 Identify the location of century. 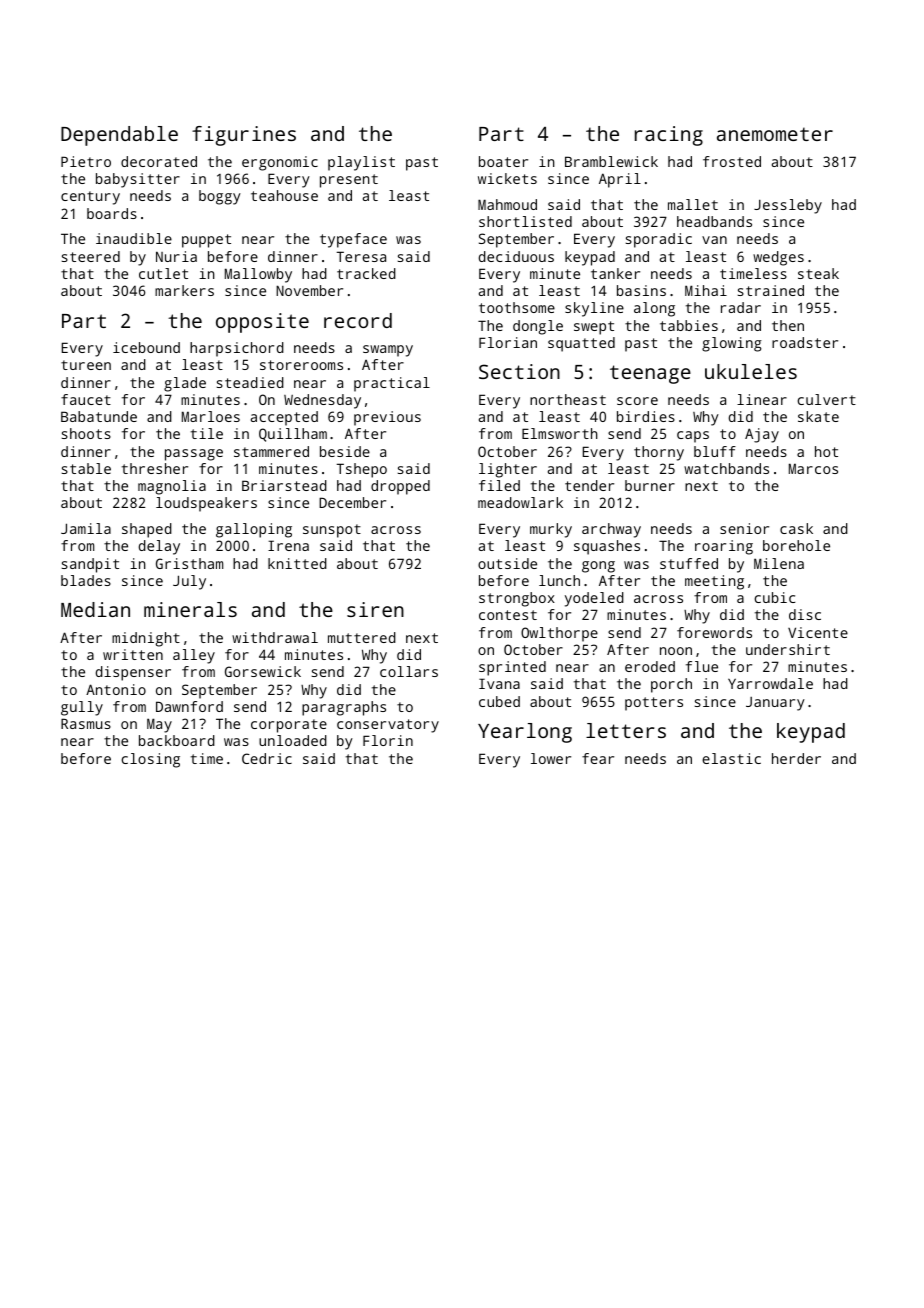
(90, 198).
